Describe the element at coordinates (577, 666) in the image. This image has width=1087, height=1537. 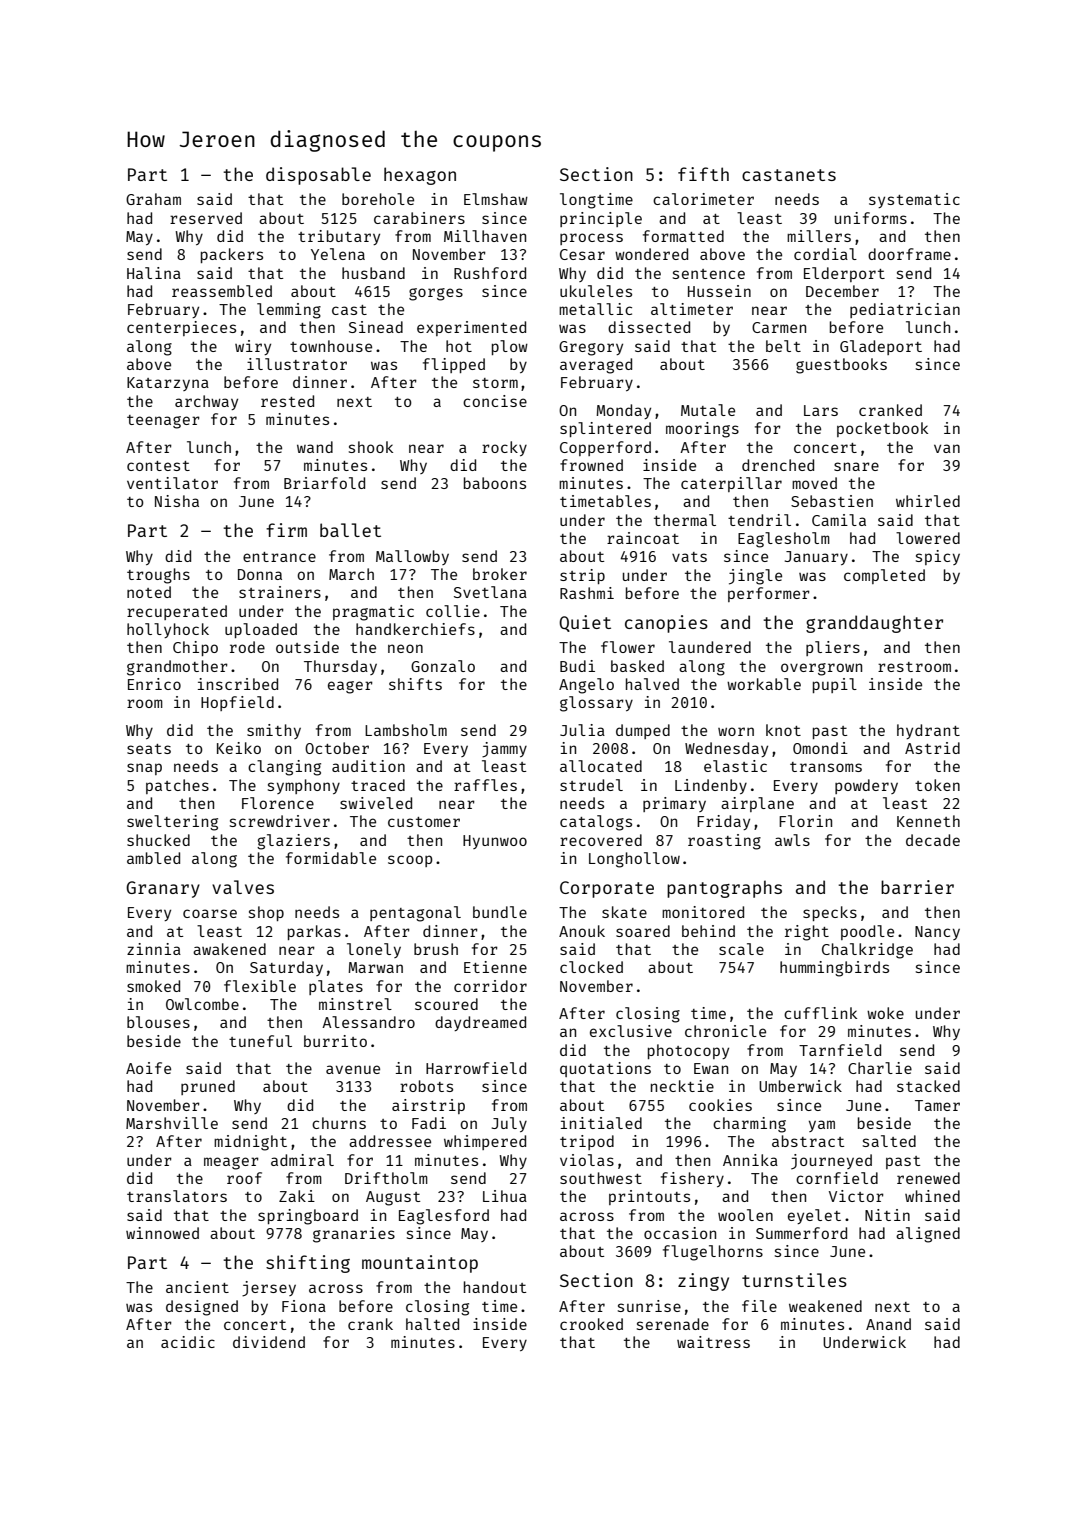
I see `Budi` at that location.
